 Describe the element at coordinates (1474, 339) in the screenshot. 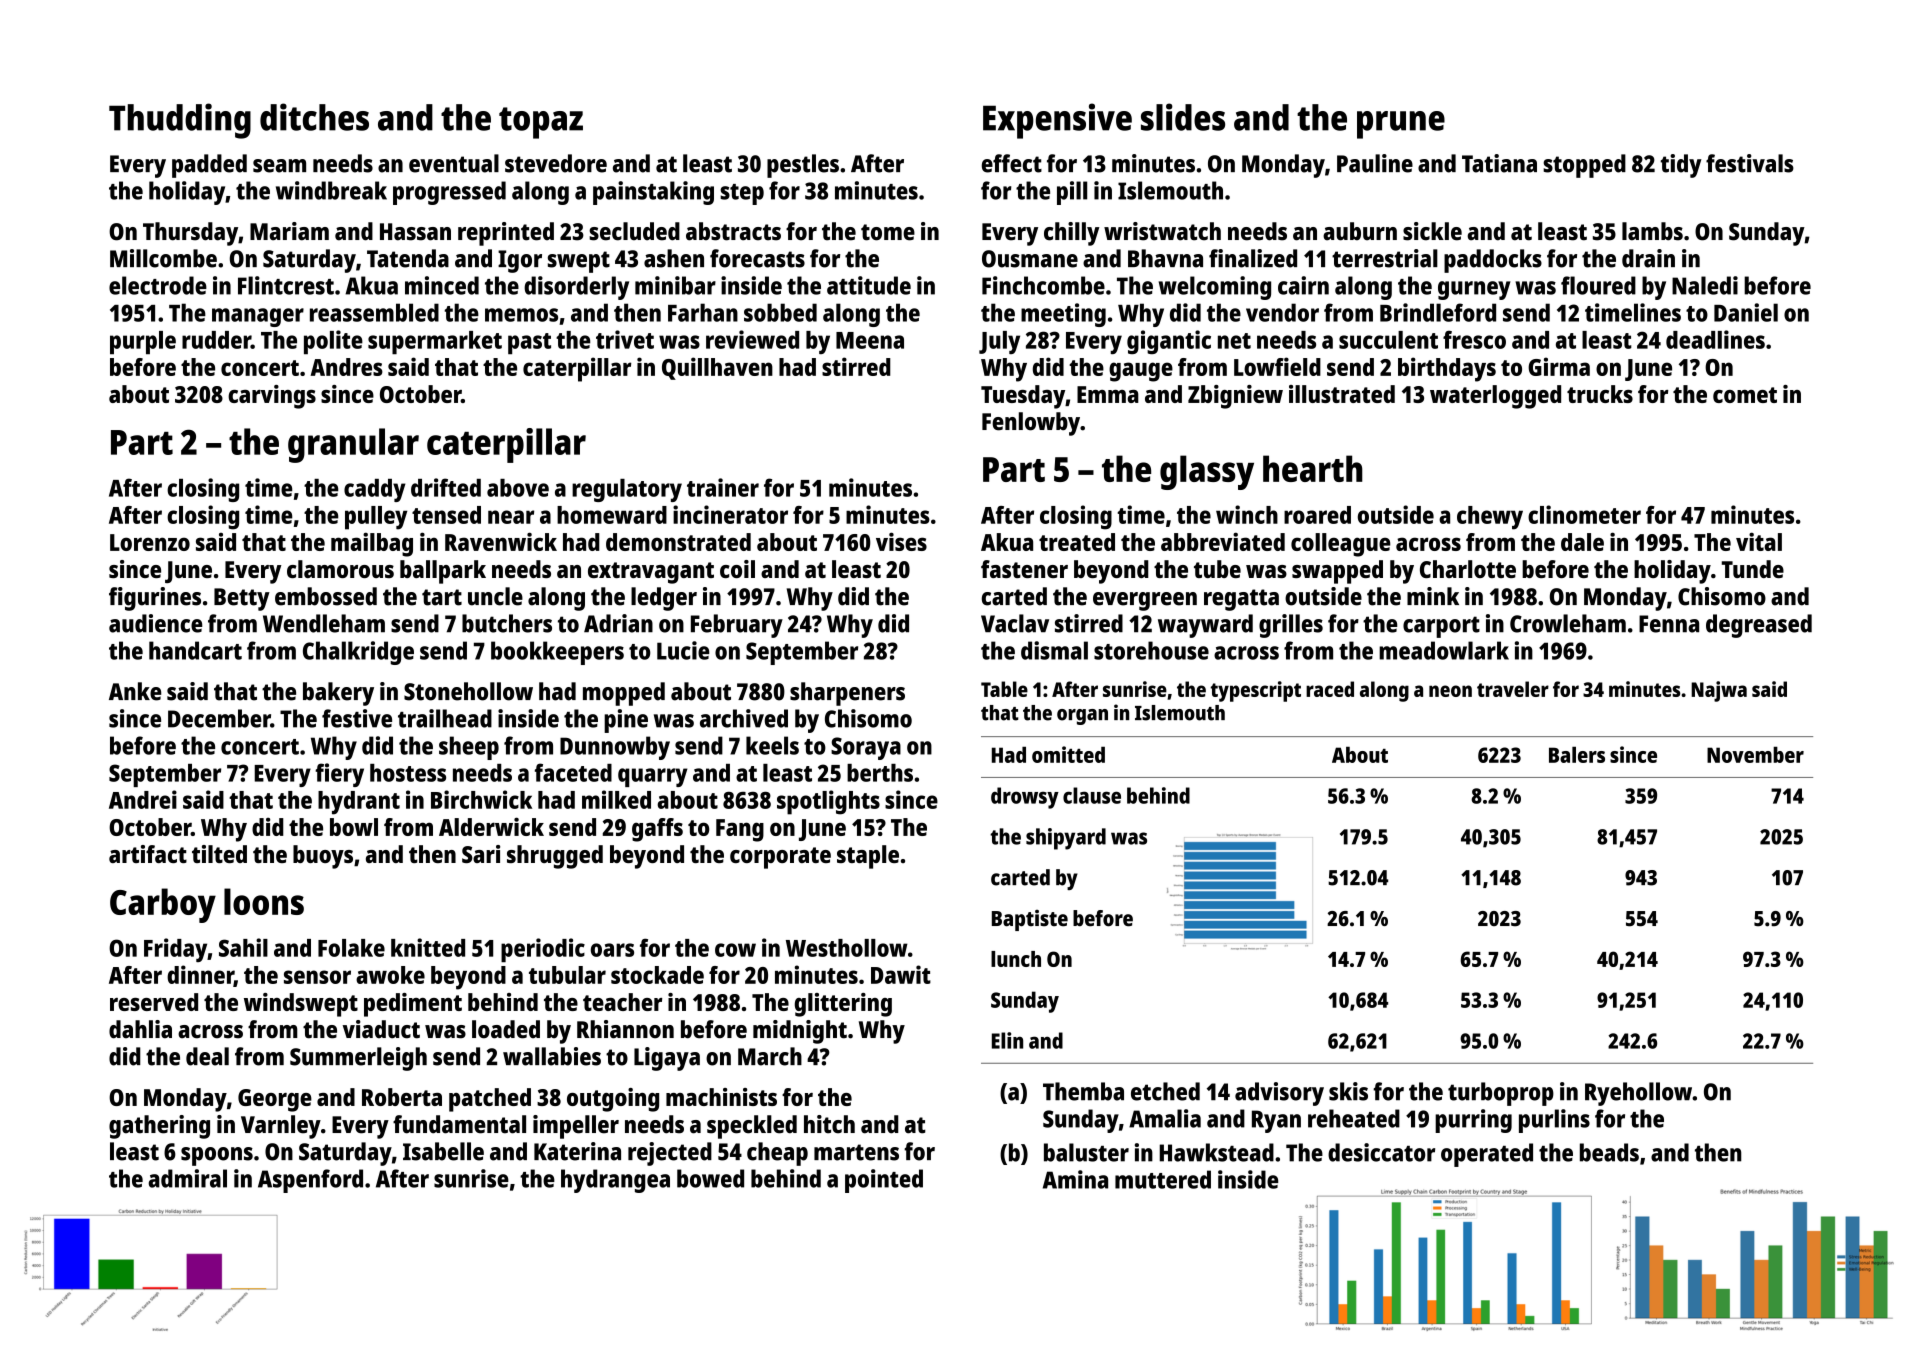

I see `fresco` at that location.
